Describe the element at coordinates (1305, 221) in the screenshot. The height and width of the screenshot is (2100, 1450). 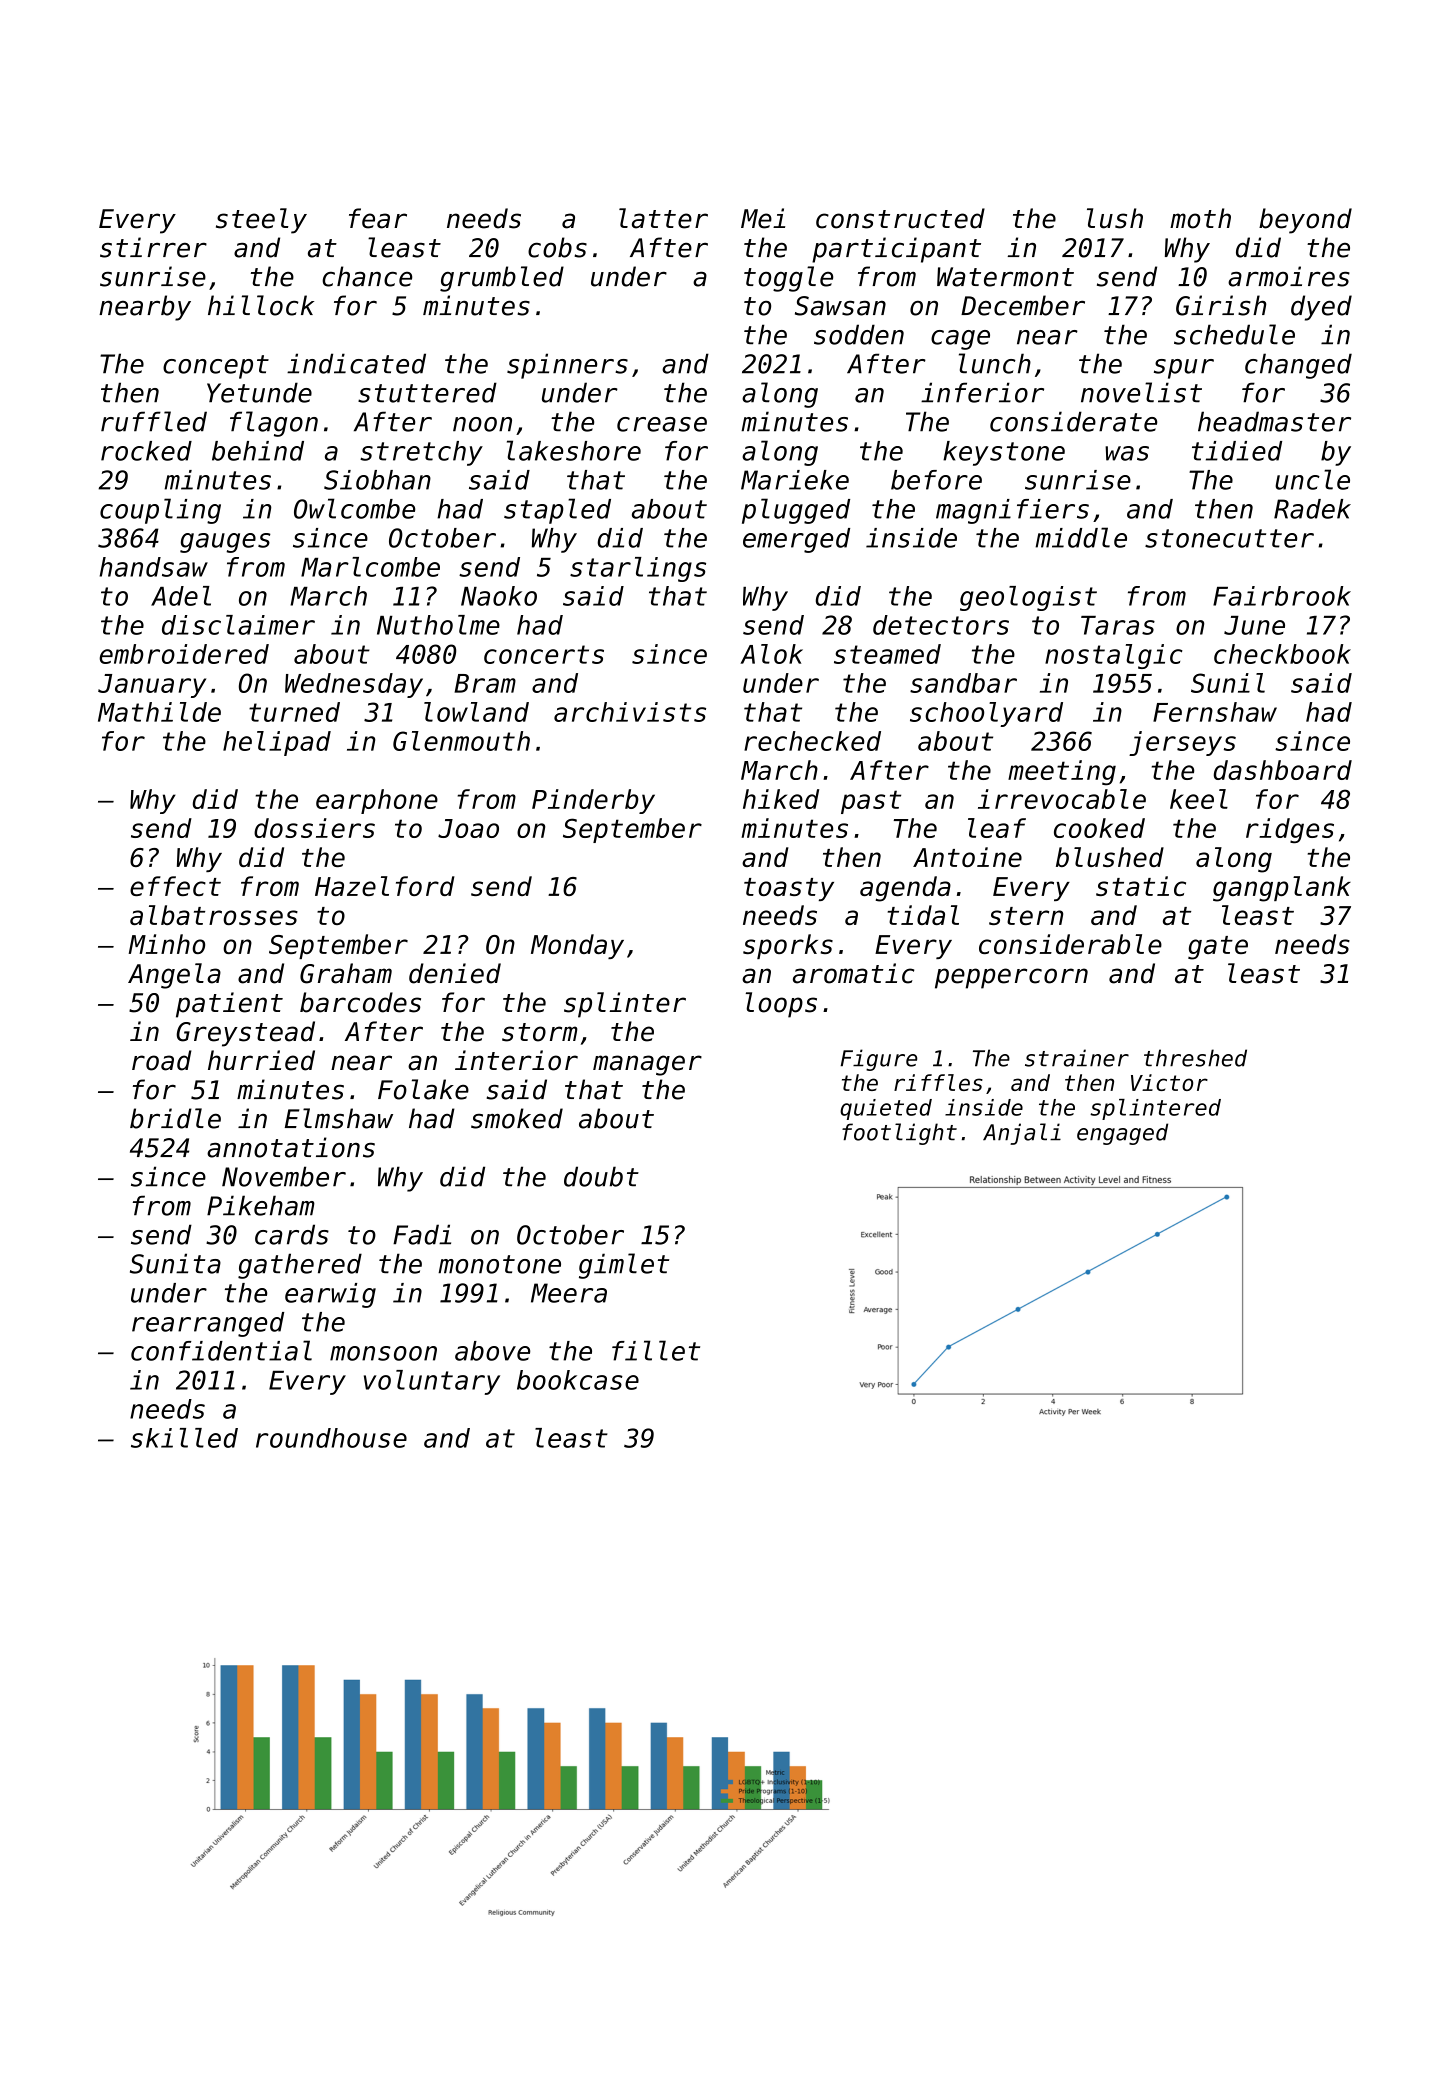
I see `beyond` at that location.
